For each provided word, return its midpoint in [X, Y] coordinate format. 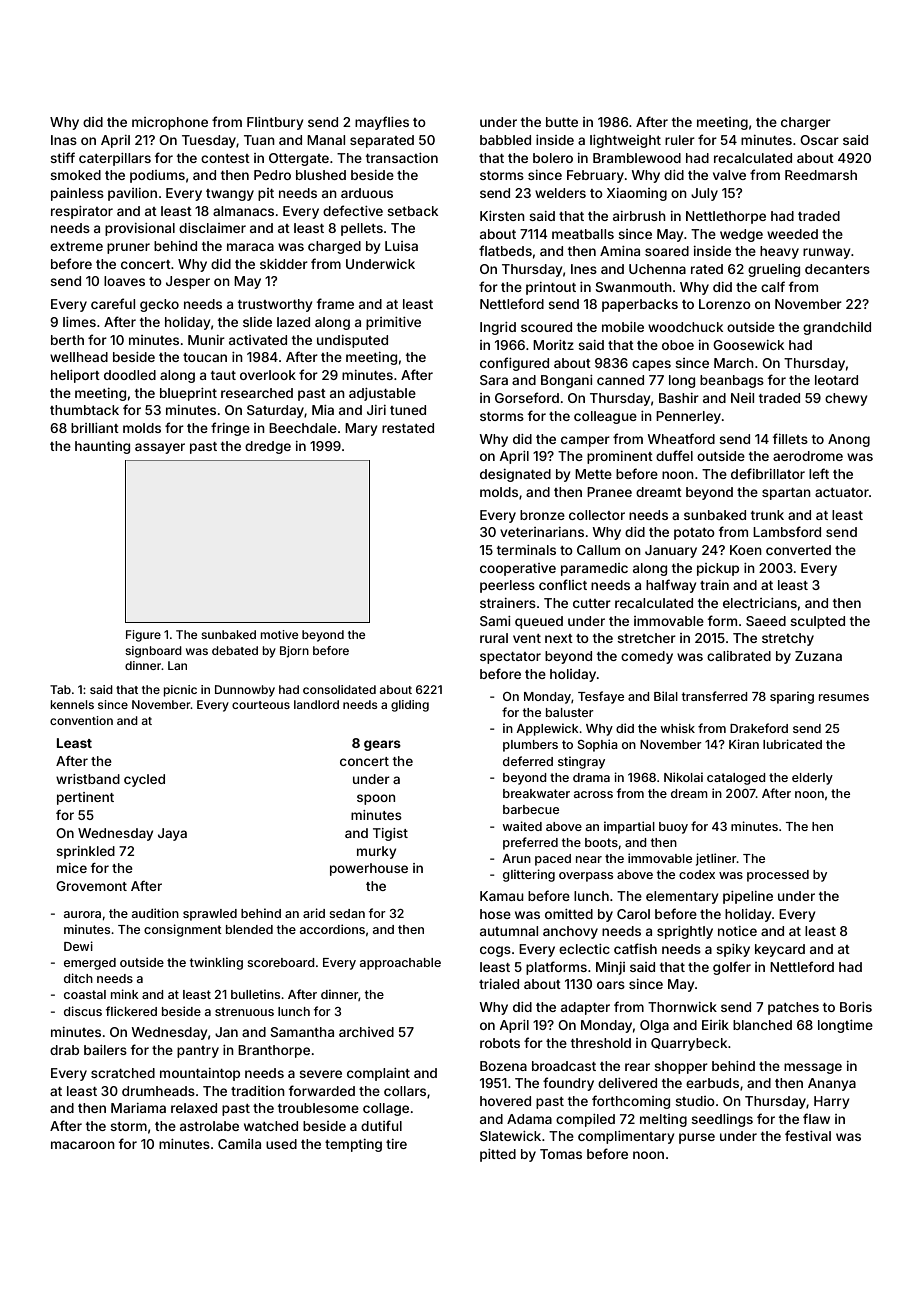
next [559, 638]
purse [697, 1138]
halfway [671, 586]
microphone [170, 123]
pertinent [85, 798]
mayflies [382, 123]
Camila [239, 1144]
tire [396, 1144]
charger [806, 123]
